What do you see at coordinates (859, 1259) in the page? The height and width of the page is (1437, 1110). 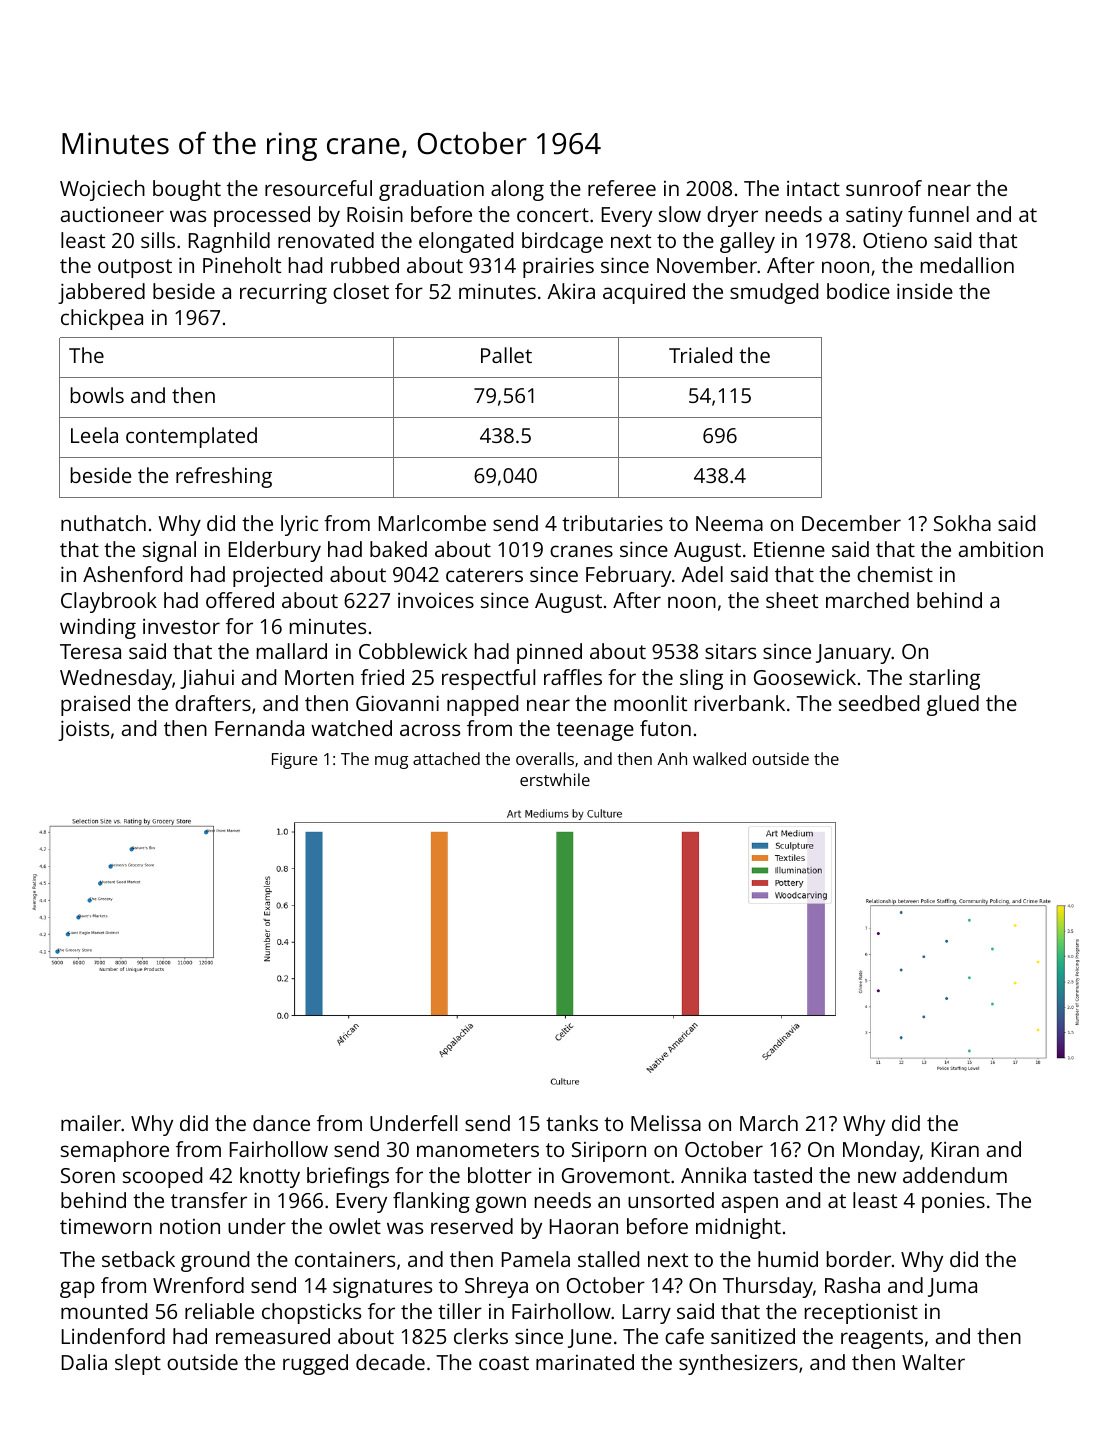 I see `border` at bounding box center [859, 1259].
